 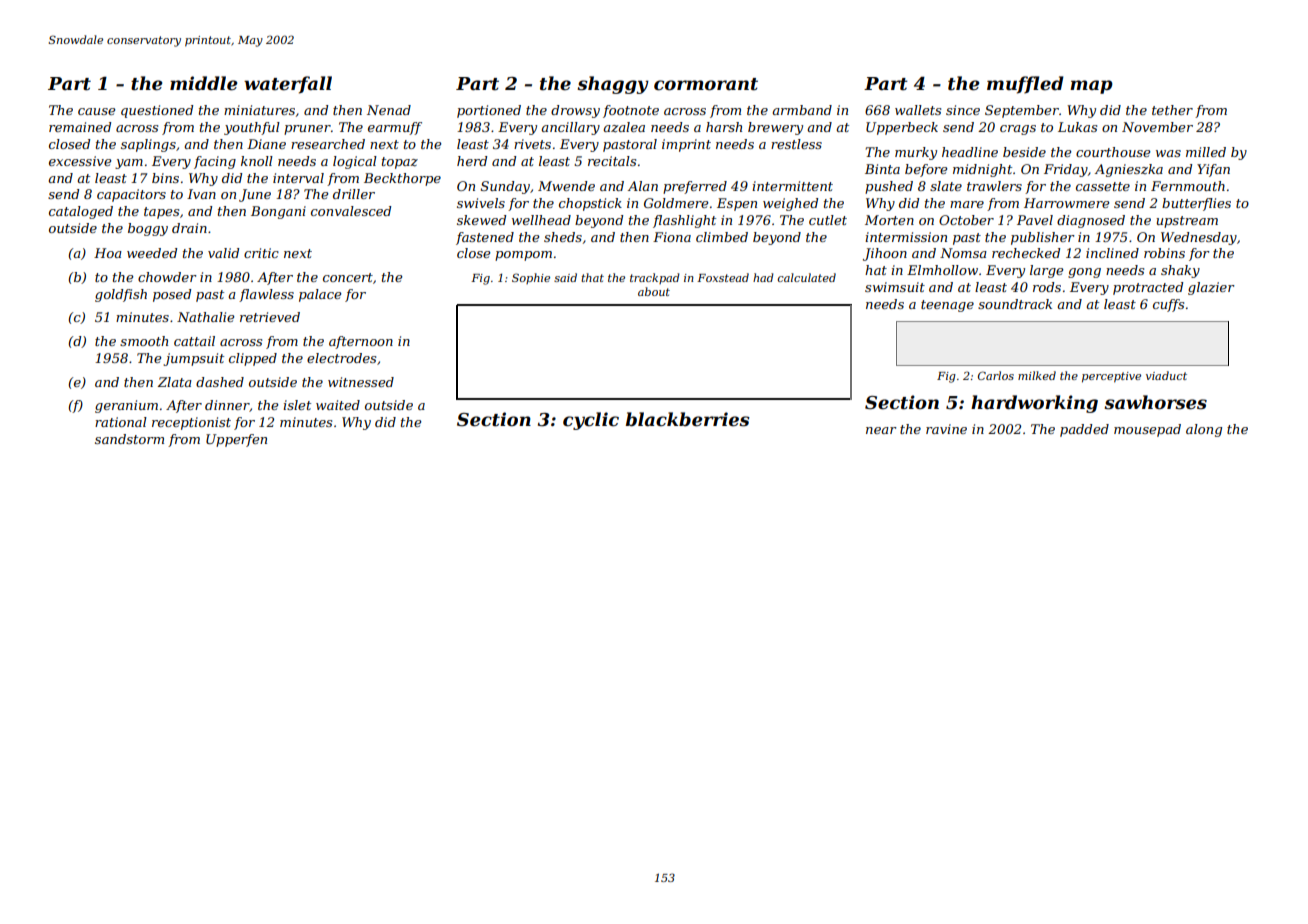 What do you see at coordinates (205, 317) in the image?
I see `Nathalie` at bounding box center [205, 317].
